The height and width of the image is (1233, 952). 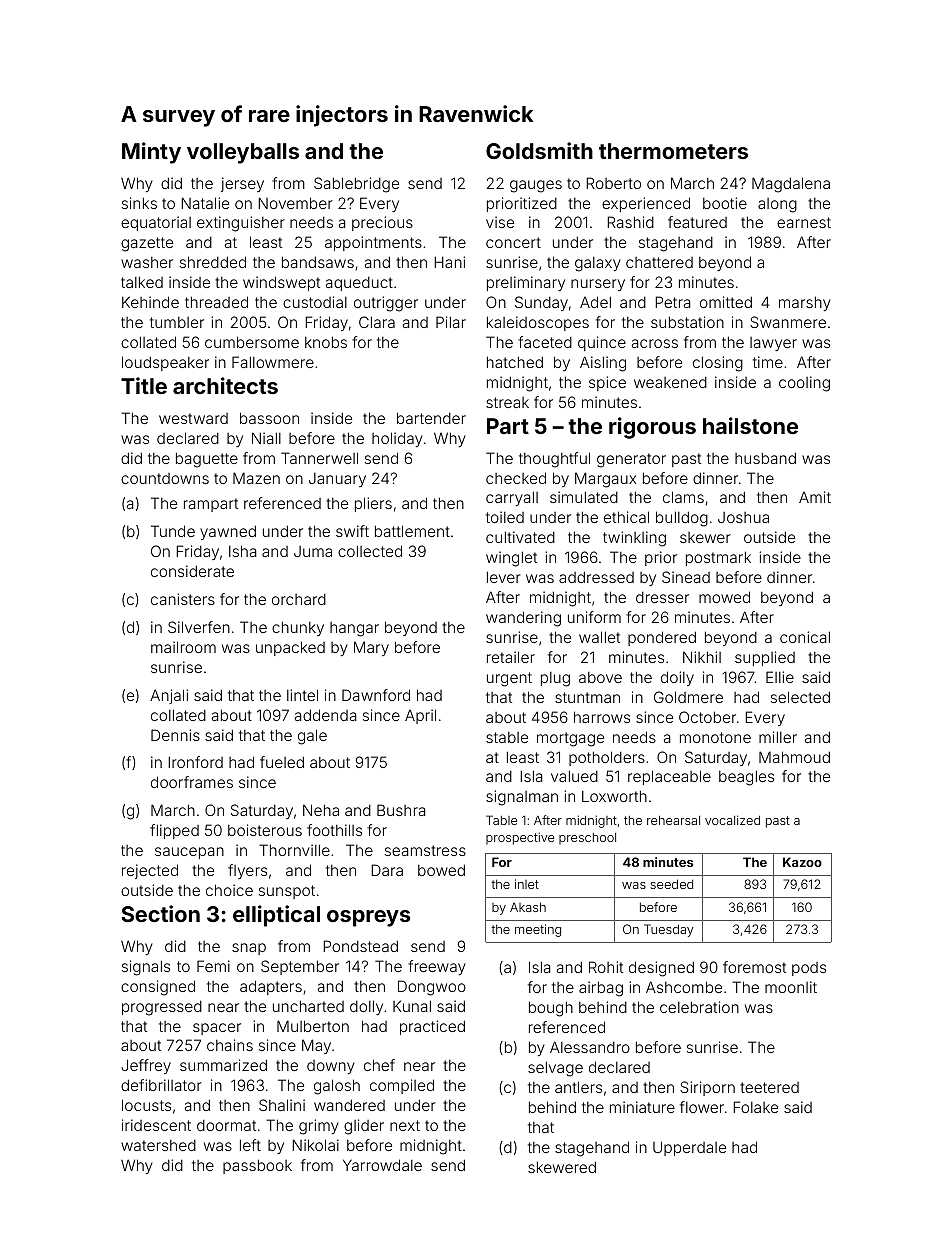 What do you see at coordinates (673, 151) in the image?
I see `thermometers` at bounding box center [673, 151].
